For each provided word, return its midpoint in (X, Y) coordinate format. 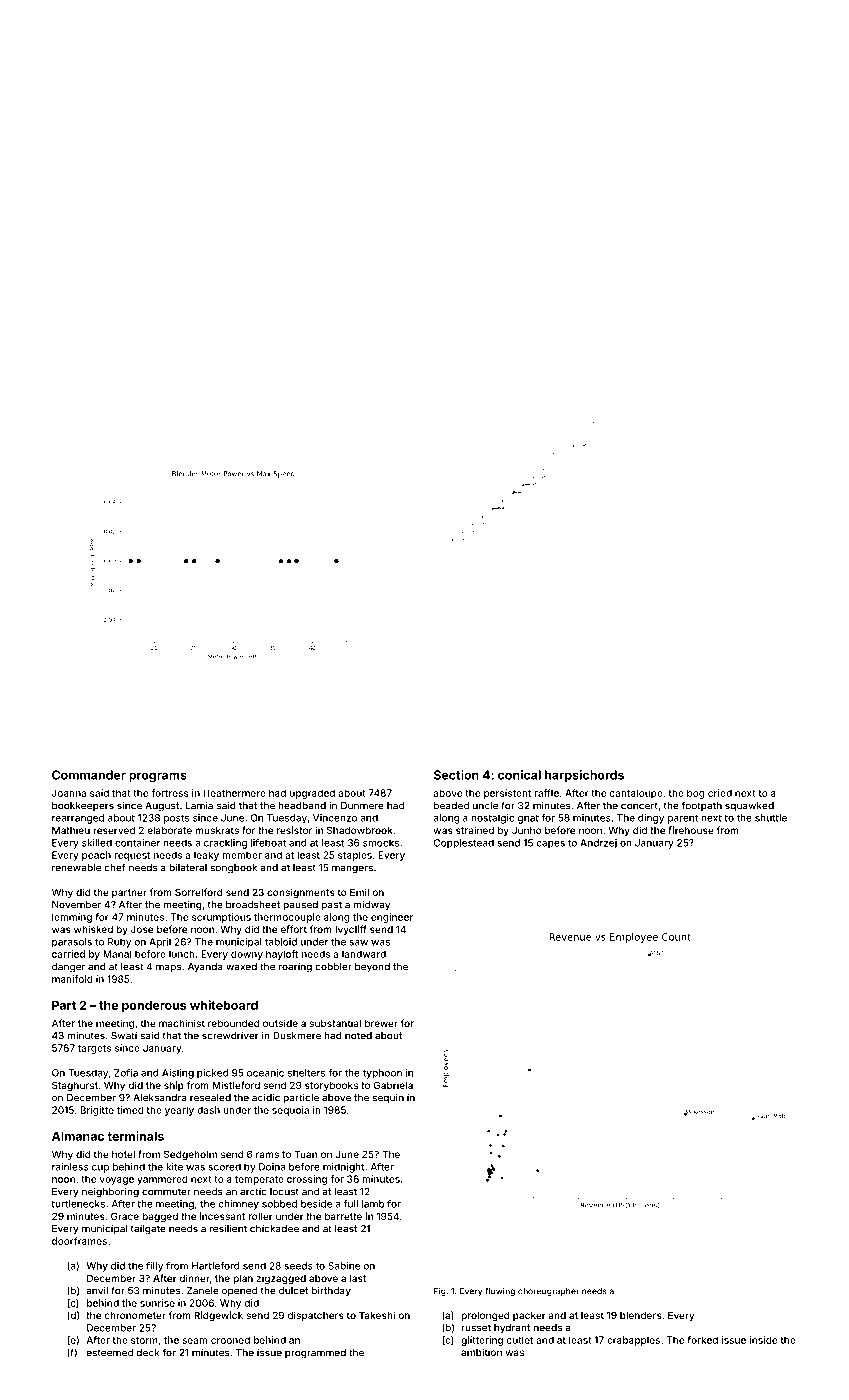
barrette (343, 1216)
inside (763, 1340)
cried (720, 793)
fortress (170, 793)
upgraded (312, 794)
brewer (381, 1023)
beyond (372, 968)
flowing (500, 1291)
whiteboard (224, 1005)
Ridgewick (218, 1316)
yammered (162, 1180)
